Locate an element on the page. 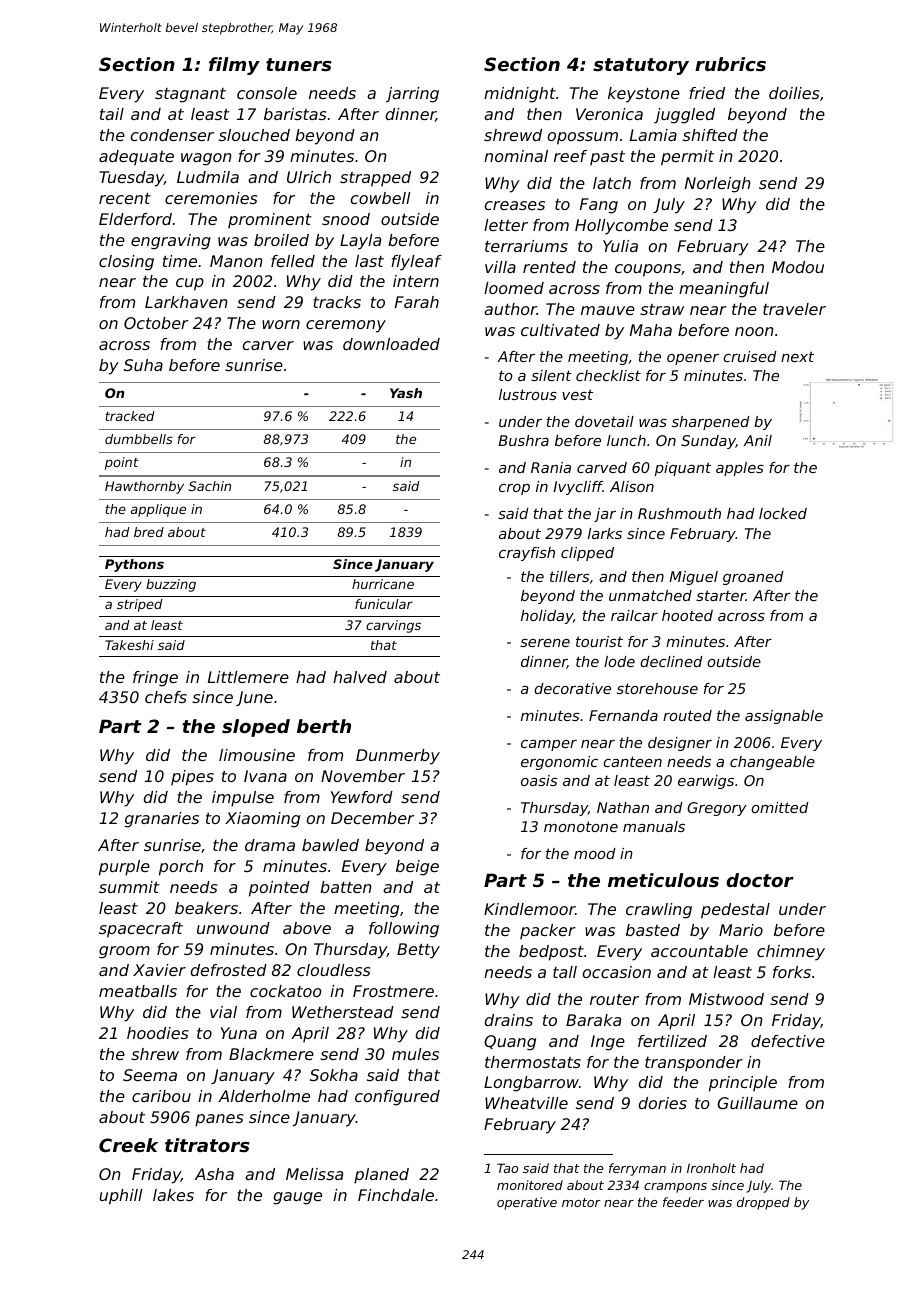 The height and width of the document is (1311, 924). Miguel is located at coordinates (693, 578).
